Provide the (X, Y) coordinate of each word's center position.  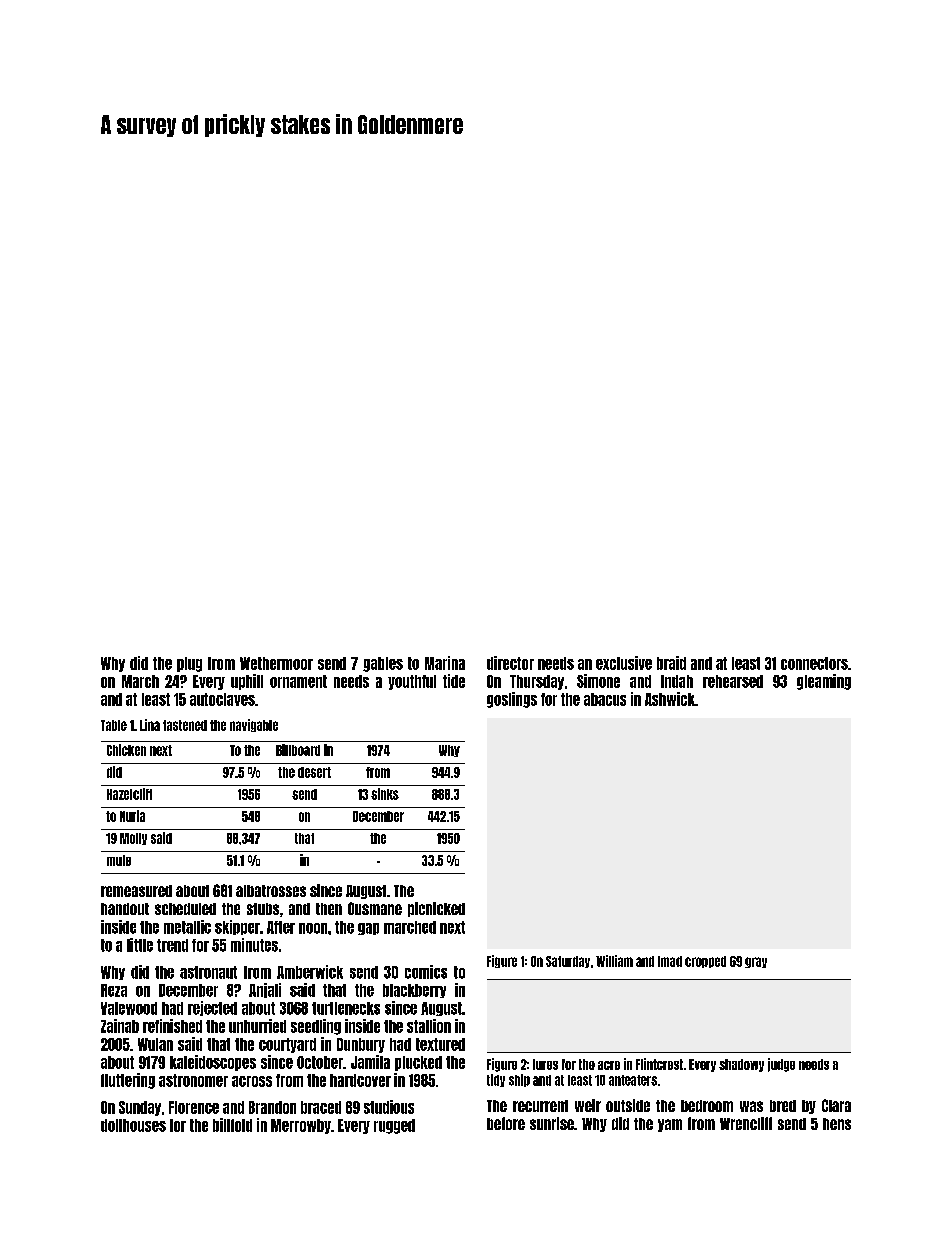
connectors (814, 663)
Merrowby (301, 1126)
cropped (705, 962)
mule (119, 860)
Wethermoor (276, 663)
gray (756, 962)
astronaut (208, 972)
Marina (445, 663)
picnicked (436, 909)
